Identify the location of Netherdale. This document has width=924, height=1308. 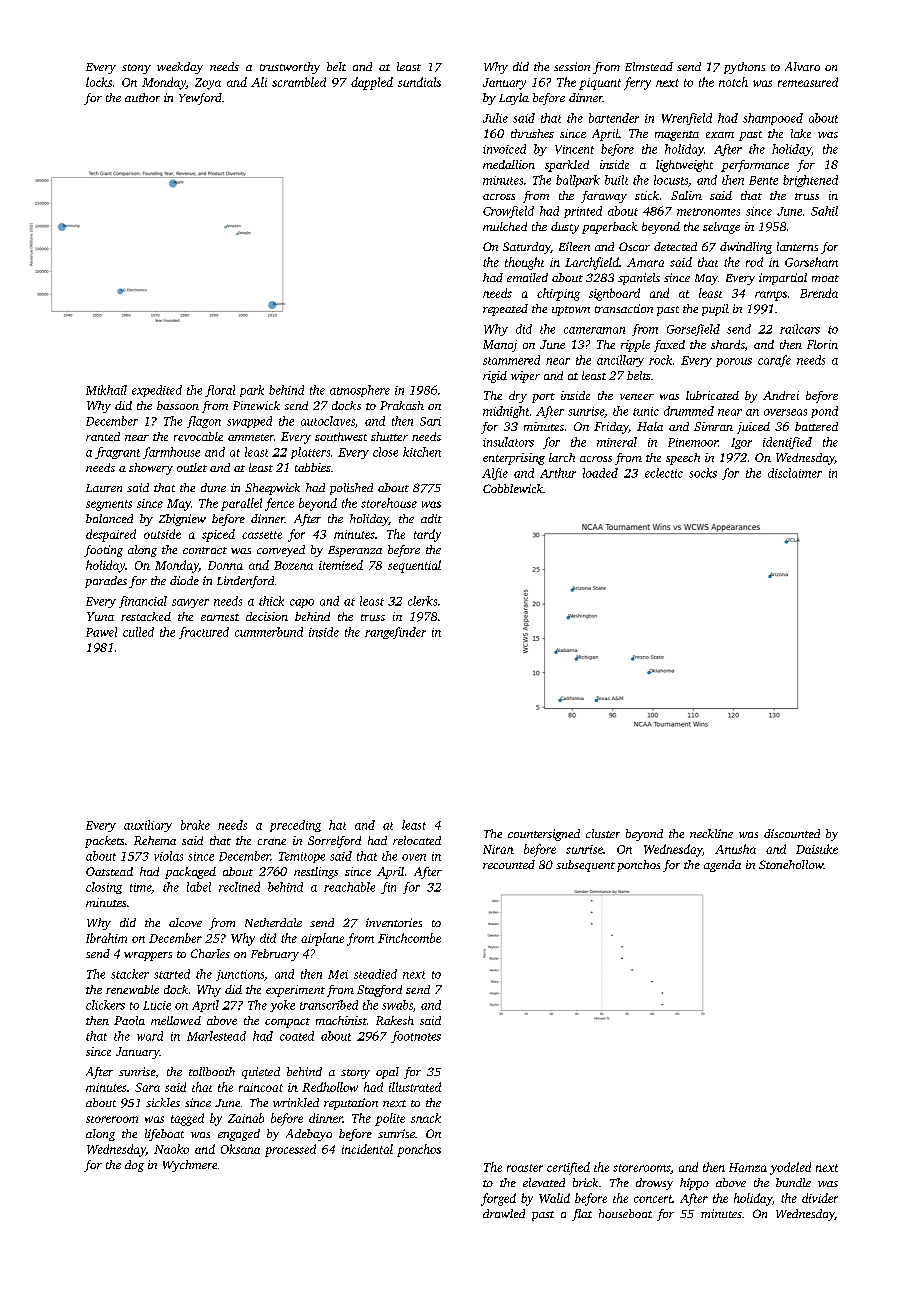
(273, 922).
